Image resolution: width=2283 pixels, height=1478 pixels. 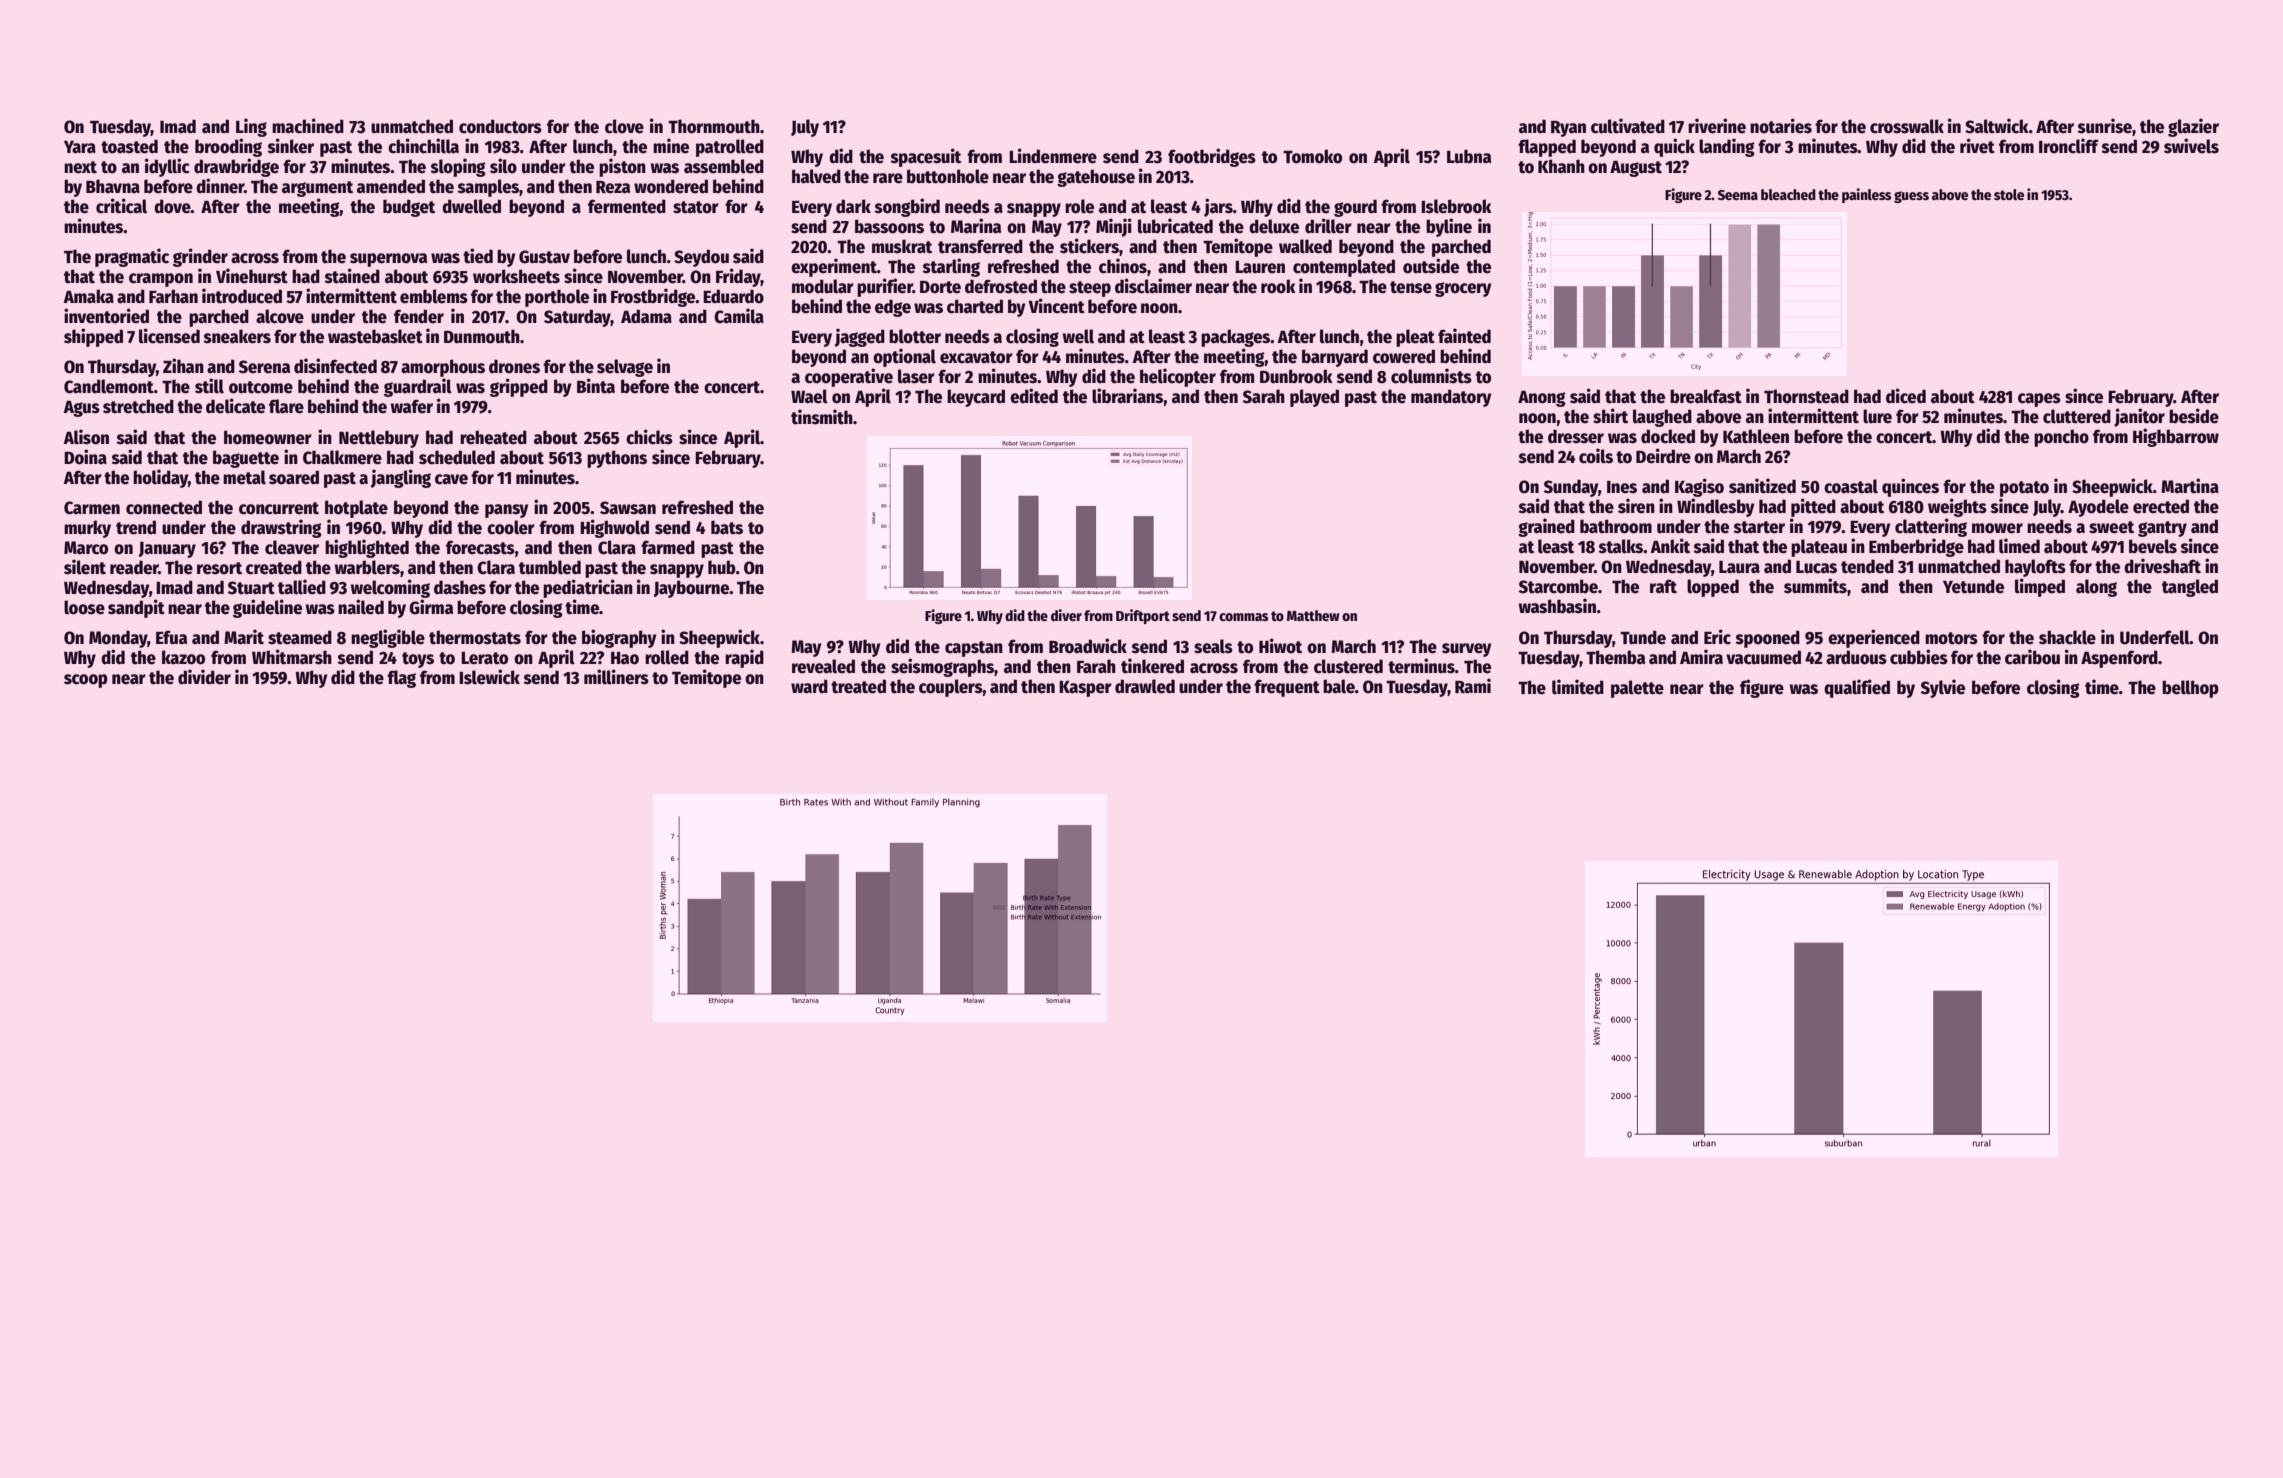 What do you see at coordinates (1877, 416) in the screenshot?
I see `lure` at bounding box center [1877, 416].
